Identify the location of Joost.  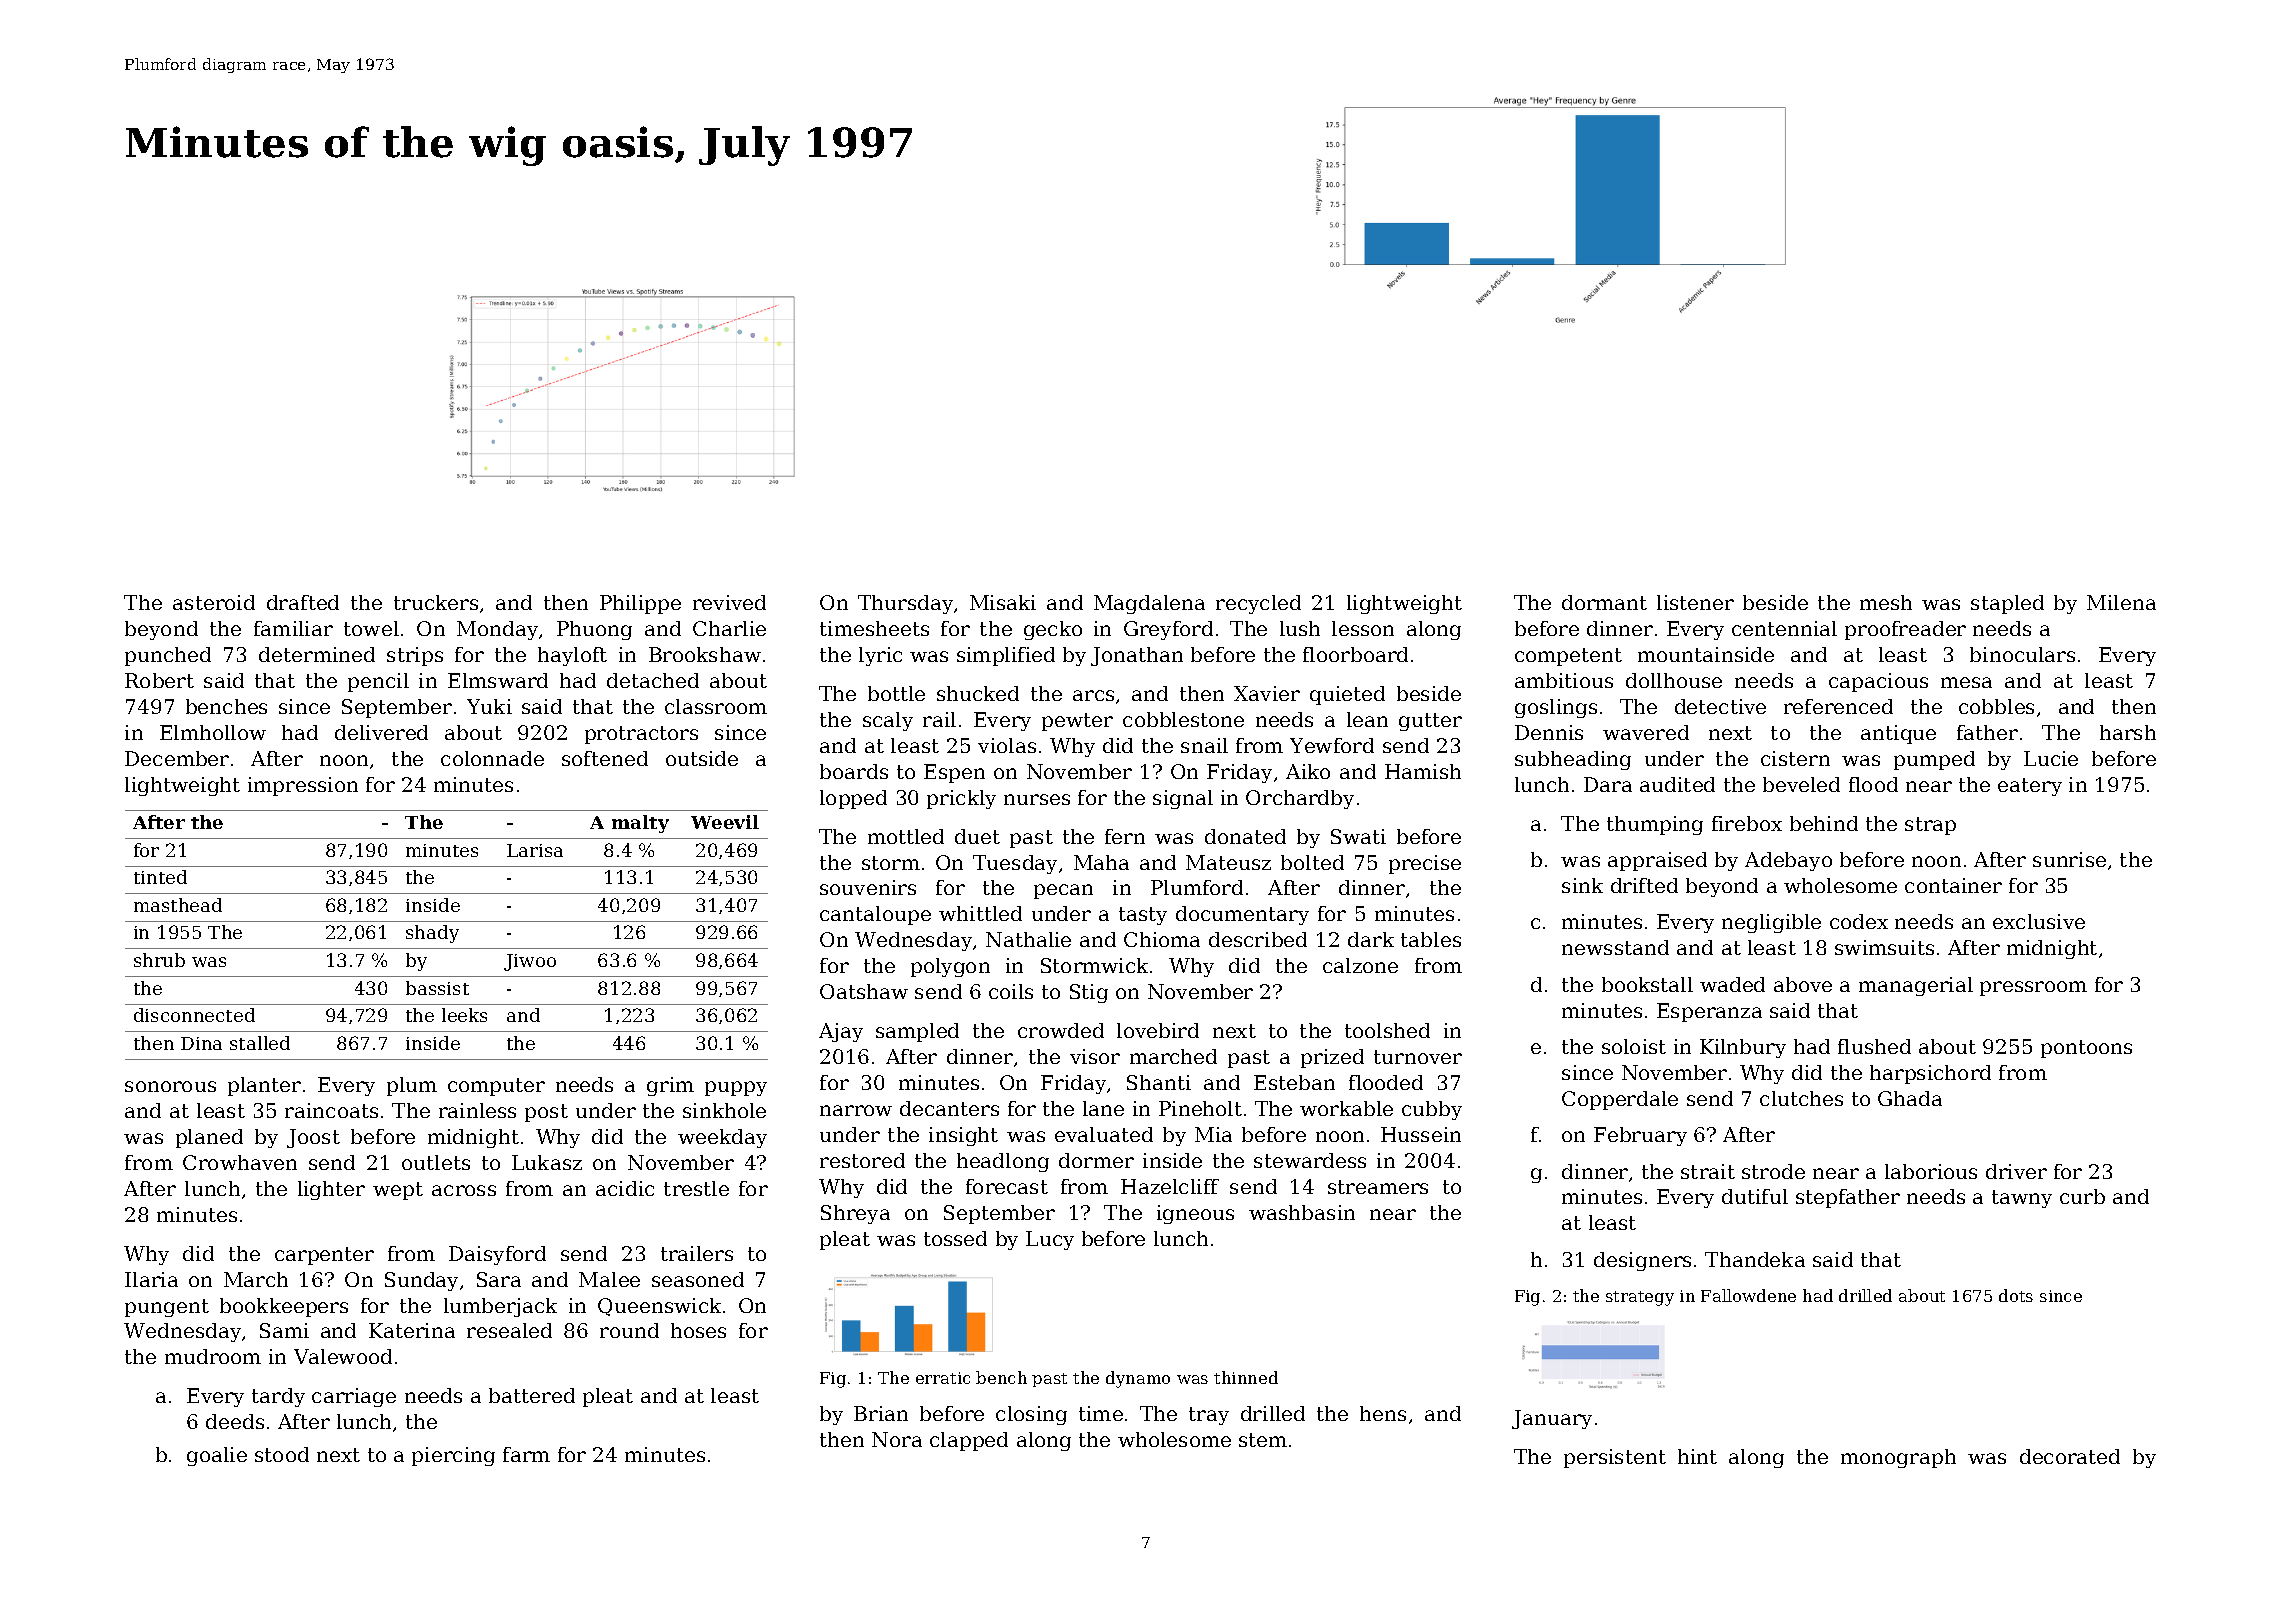
(313, 1138).
